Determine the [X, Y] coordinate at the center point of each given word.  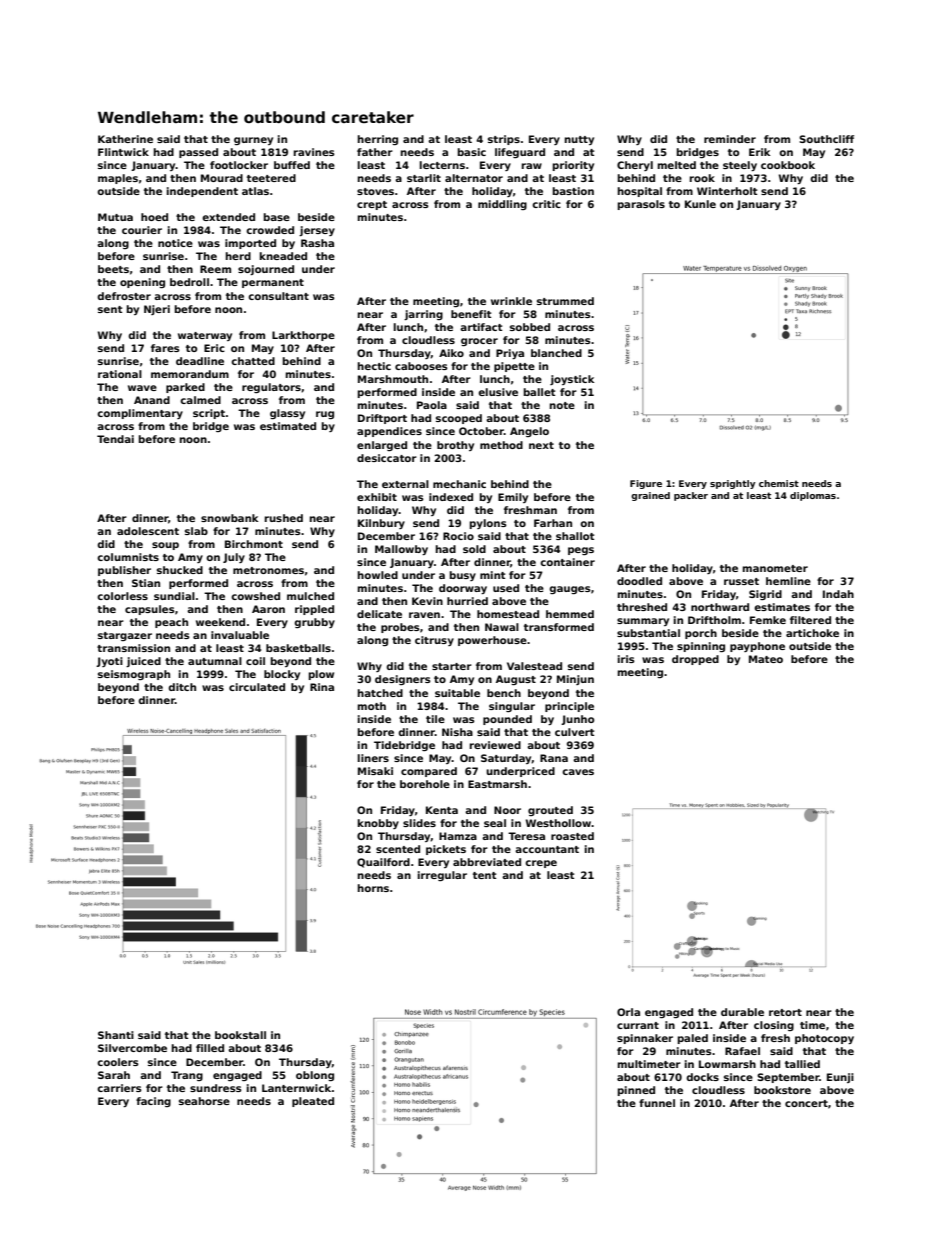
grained [650, 496]
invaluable [240, 635]
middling [502, 205]
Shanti [116, 1035]
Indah [838, 594]
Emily [513, 498]
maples [118, 179]
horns [373, 888]
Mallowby [401, 550]
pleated [313, 1102]
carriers [119, 1088]
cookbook [788, 165]
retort [785, 1012]
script [209, 414]
